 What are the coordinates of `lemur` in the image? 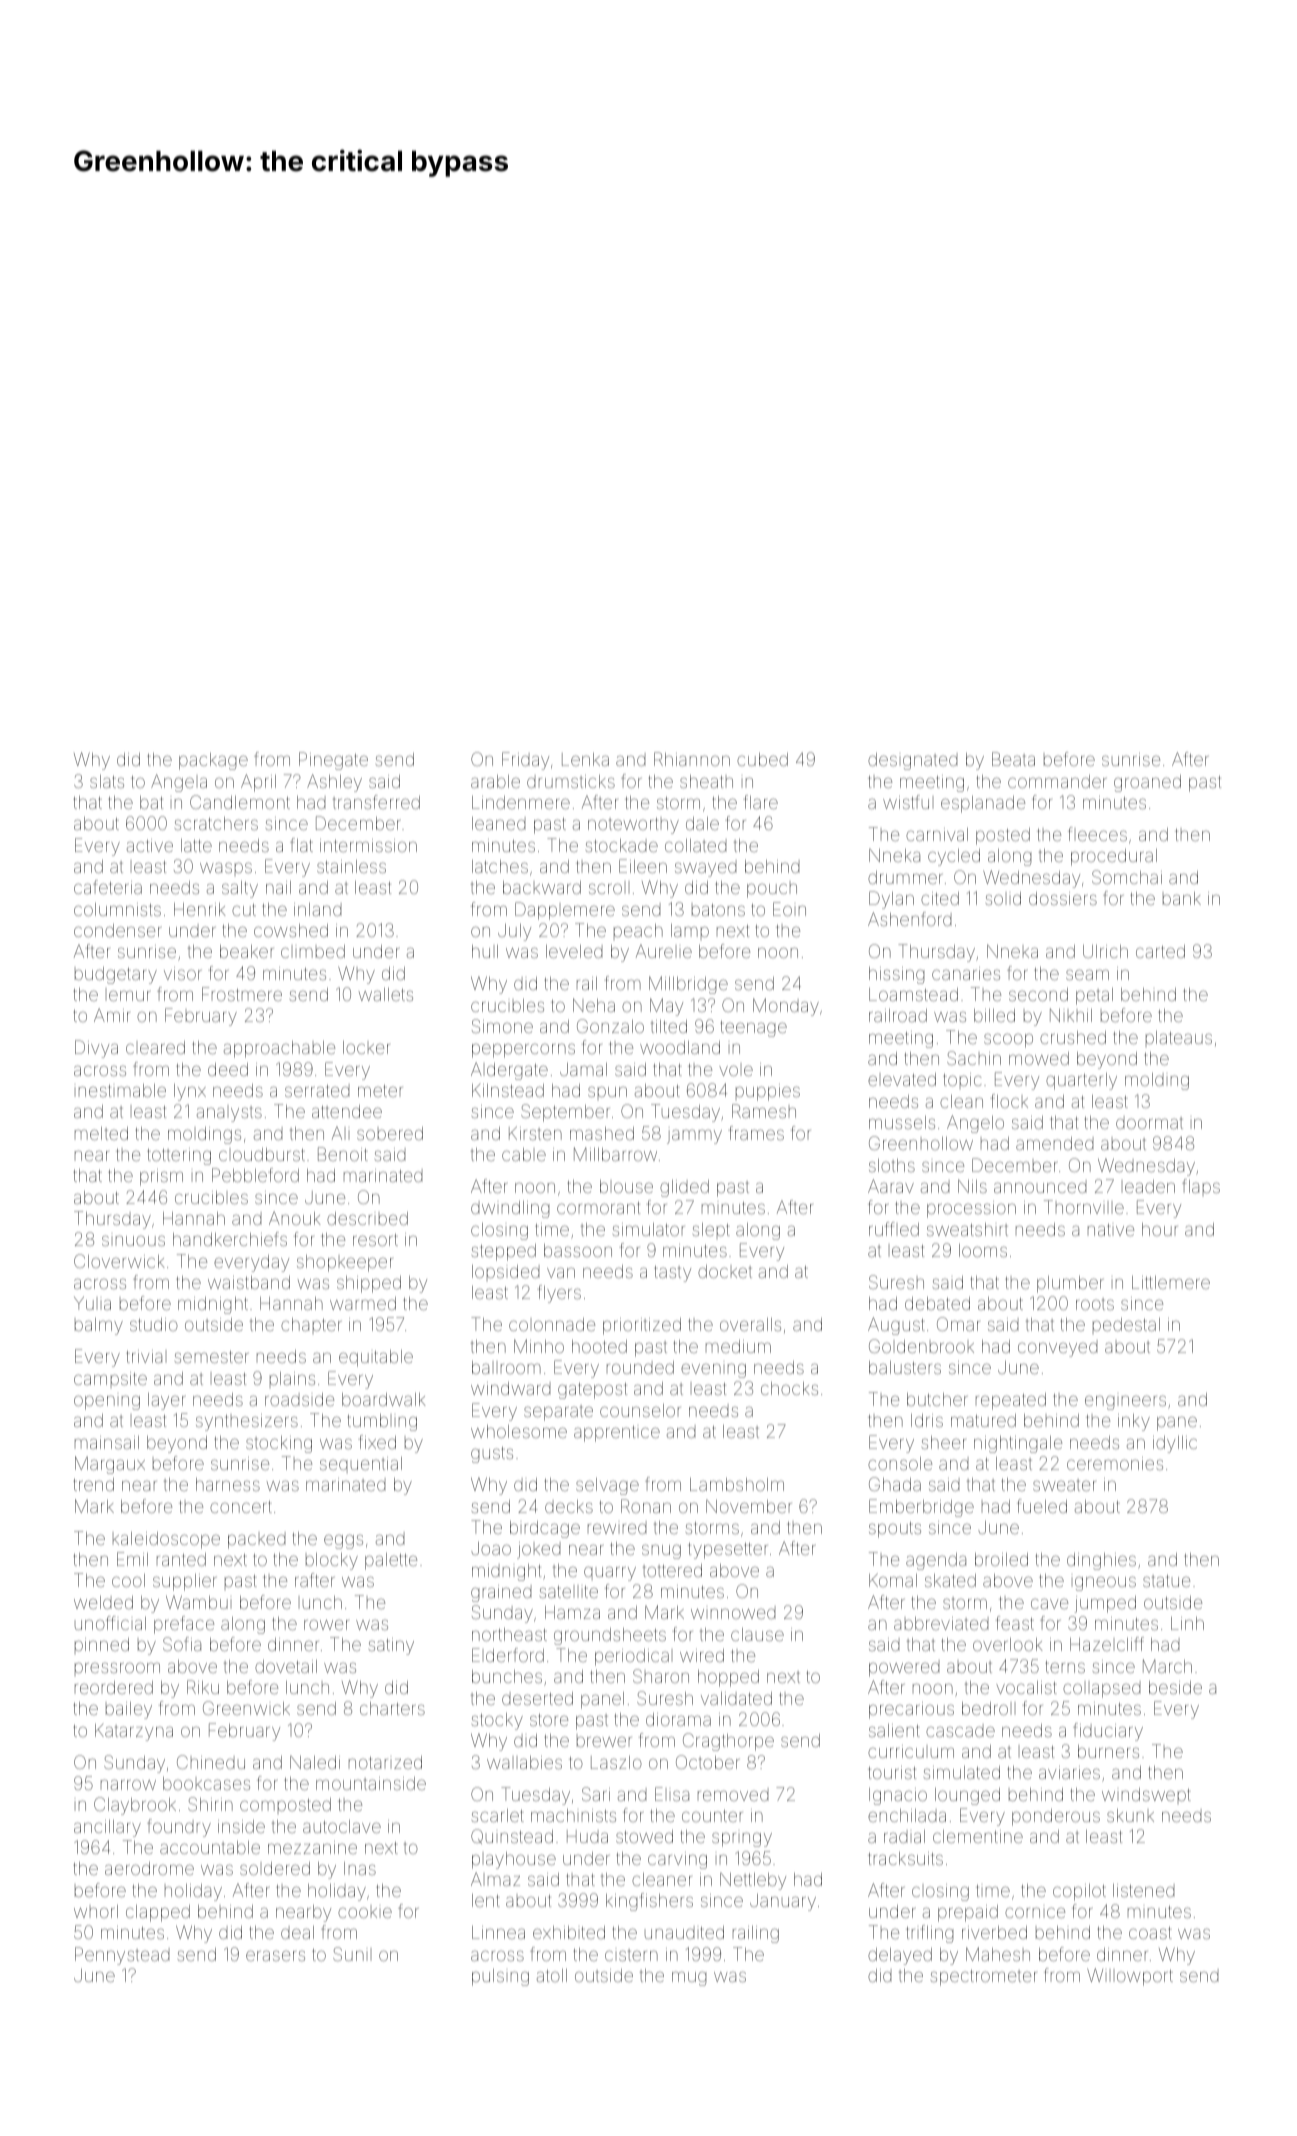 It's located at (129, 995).
